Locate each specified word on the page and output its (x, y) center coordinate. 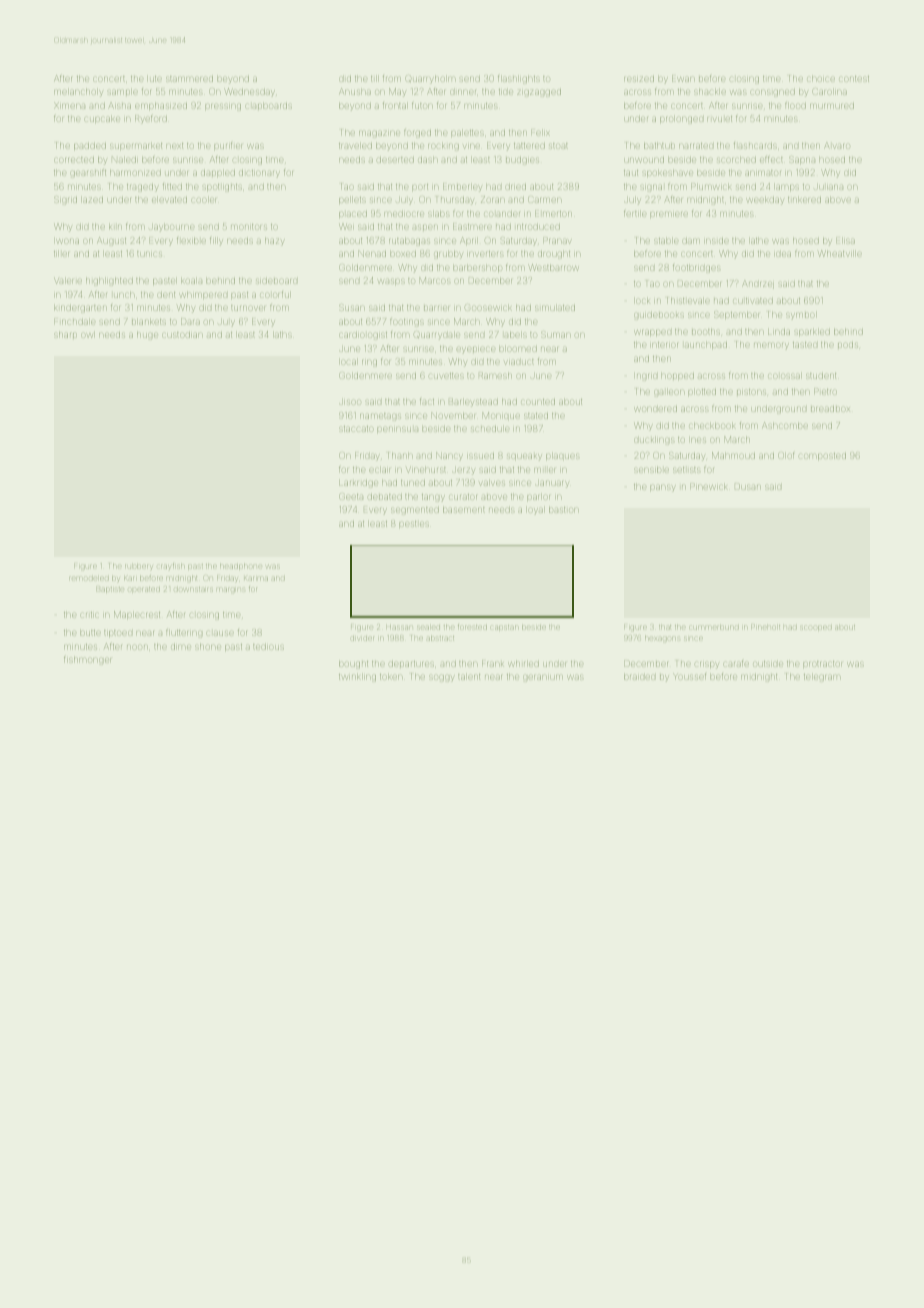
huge (147, 336)
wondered (656, 409)
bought (353, 665)
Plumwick (711, 186)
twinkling (357, 678)
